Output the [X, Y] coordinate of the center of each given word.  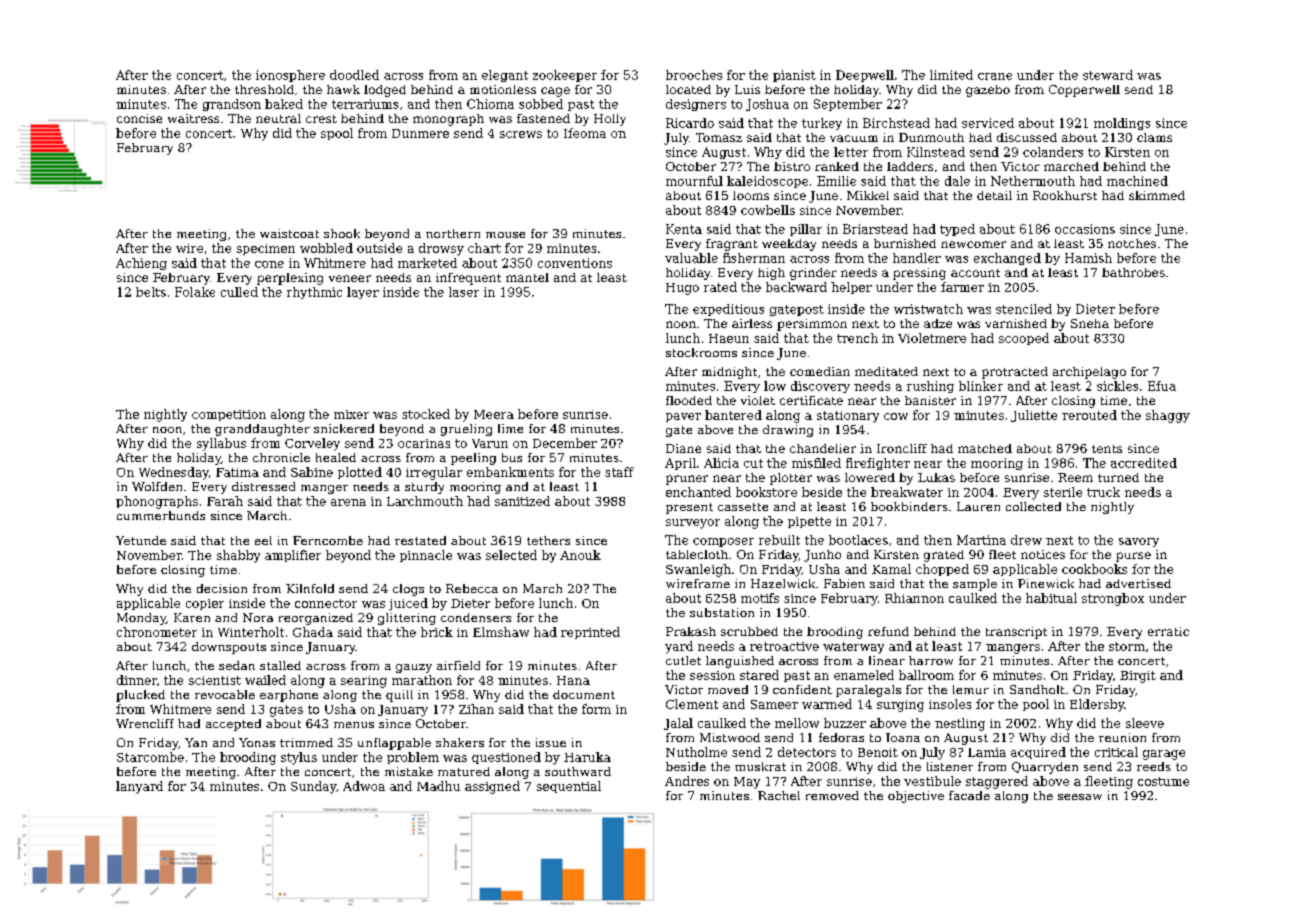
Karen [192, 617]
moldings [1122, 124]
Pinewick [1046, 583]
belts [151, 292]
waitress [193, 118]
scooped [1024, 339]
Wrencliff [145, 723]
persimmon [812, 325]
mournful [694, 181]
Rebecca [472, 588]
